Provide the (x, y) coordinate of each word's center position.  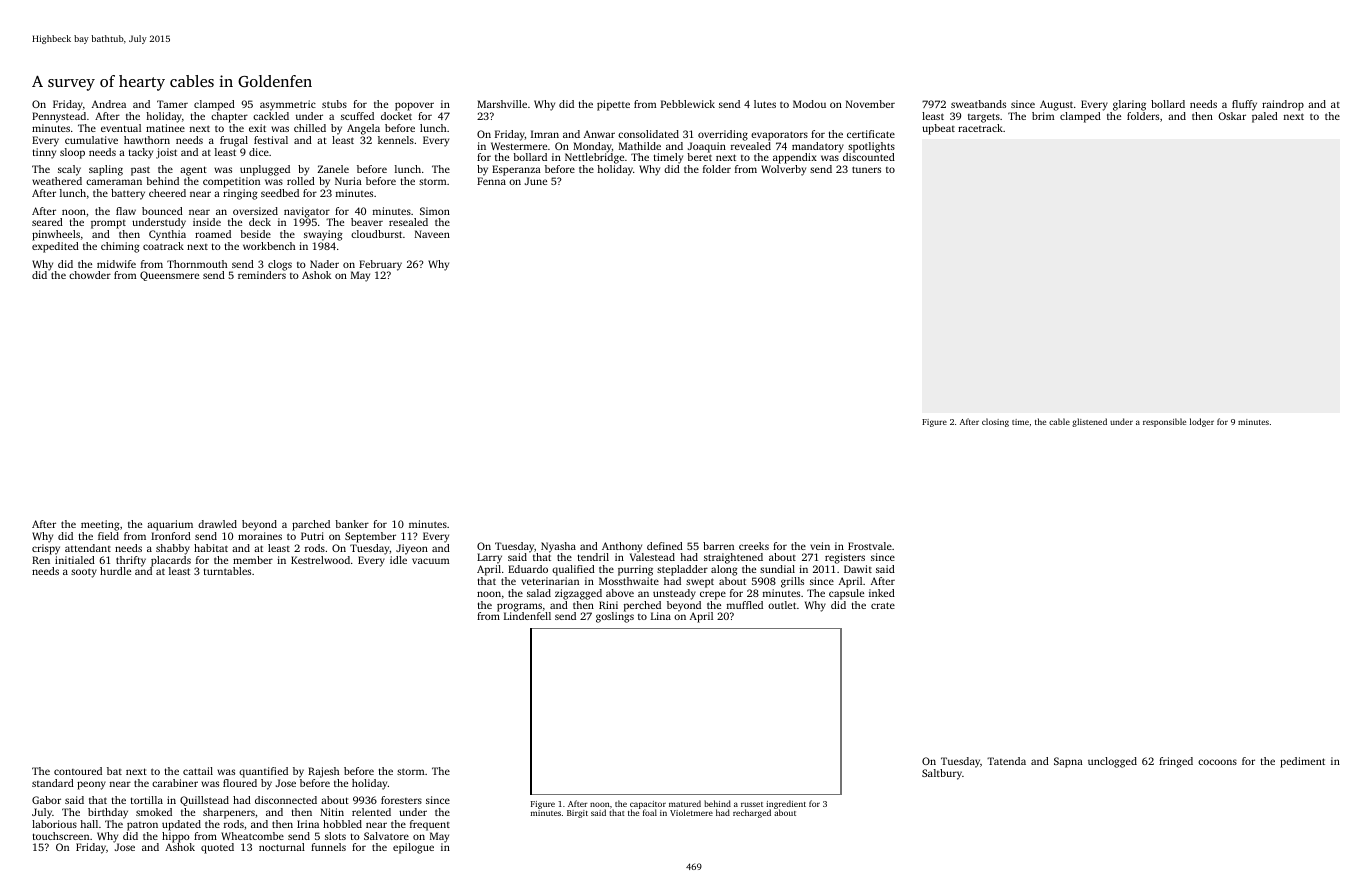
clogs (280, 265)
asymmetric (288, 105)
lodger (1202, 422)
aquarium (170, 525)
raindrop (1283, 105)
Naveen (432, 234)
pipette (613, 105)
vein (820, 546)
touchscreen (61, 836)
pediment (1302, 762)
